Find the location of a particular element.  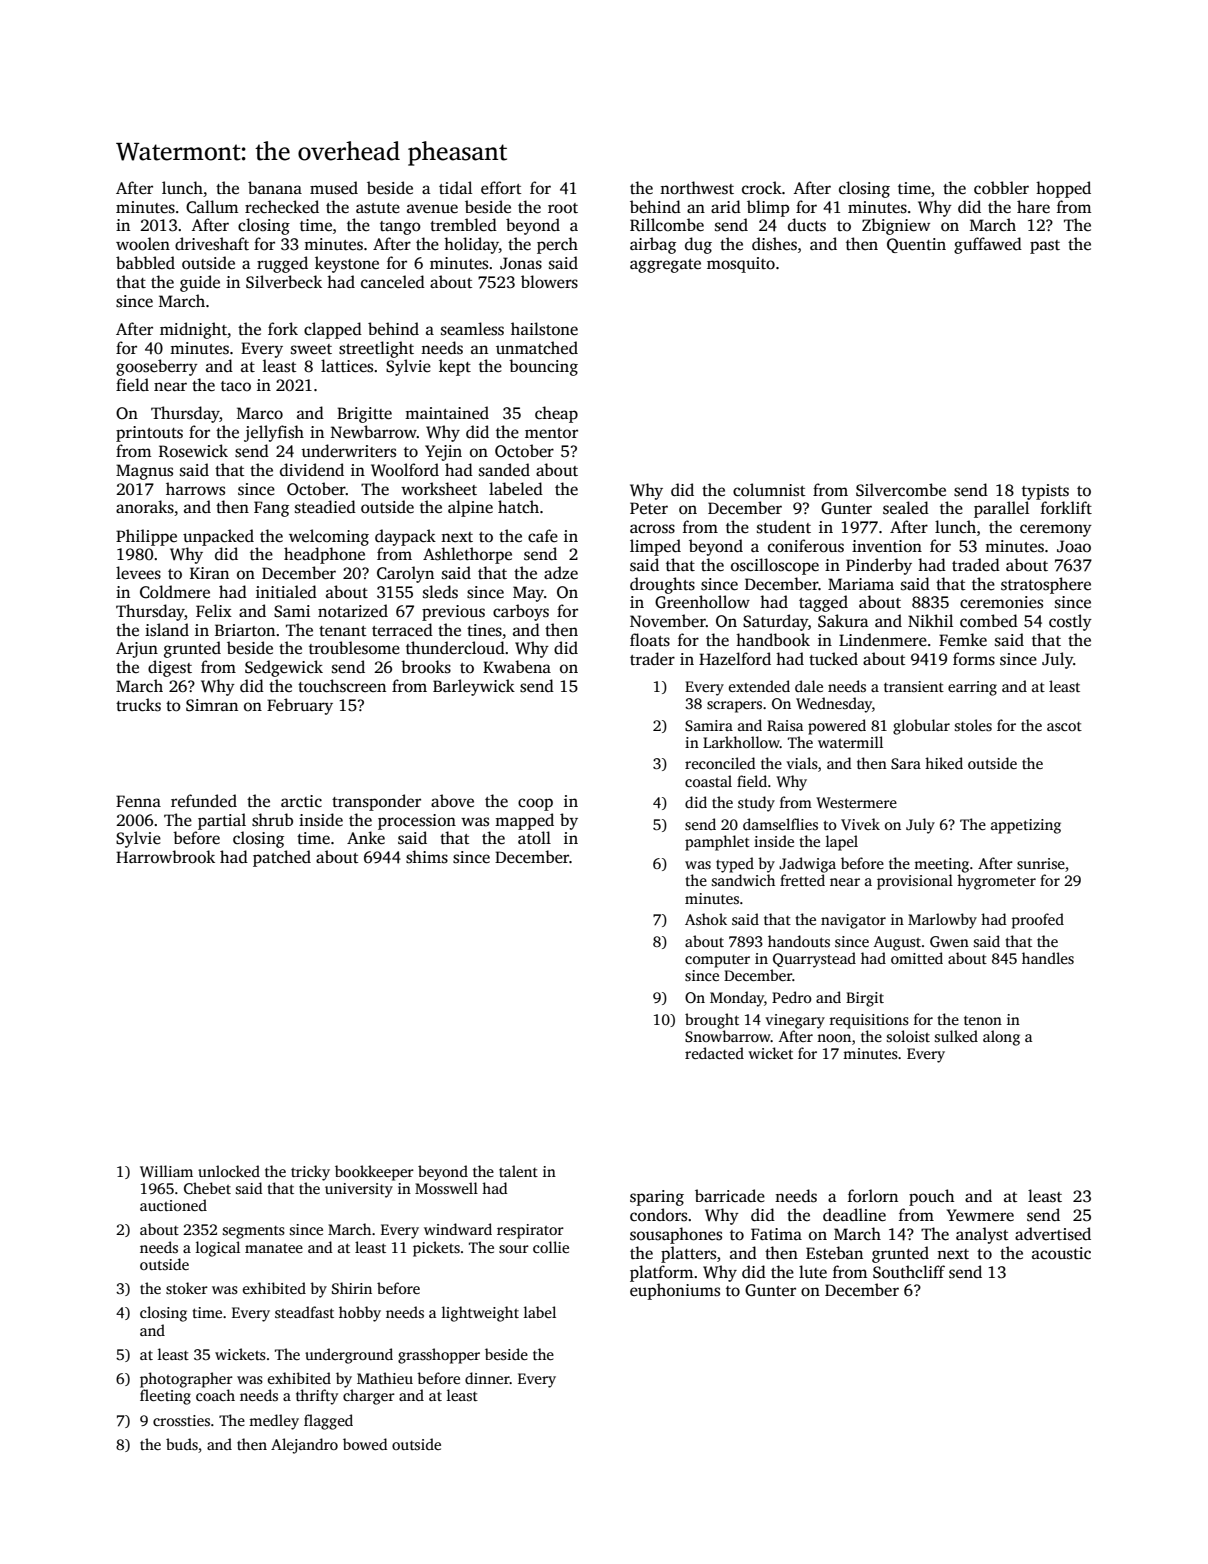

lattices is located at coordinates (347, 366).
